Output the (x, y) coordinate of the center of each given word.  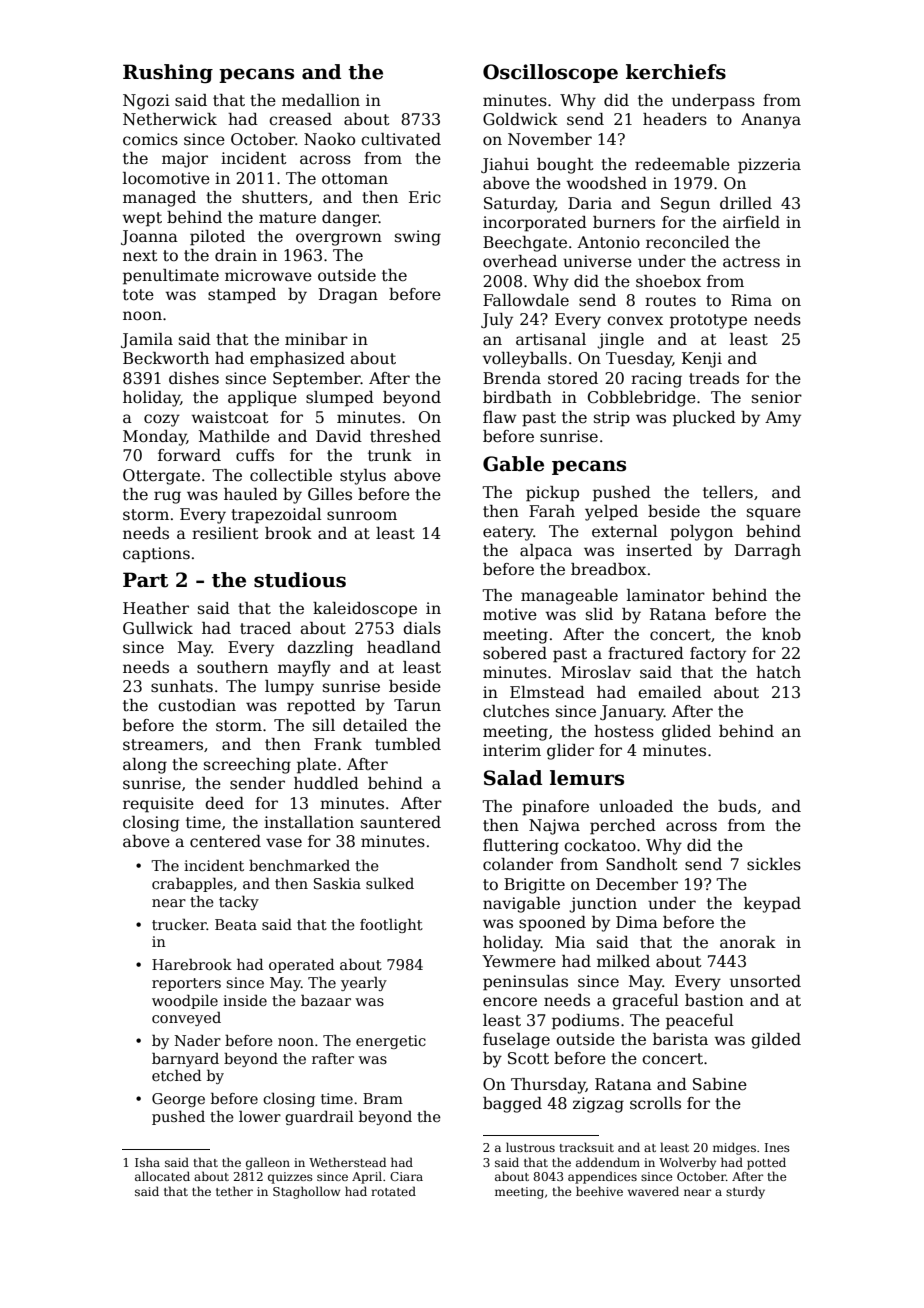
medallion (321, 100)
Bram (383, 1098)
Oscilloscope (550, 73)
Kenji (702, 360)
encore (510, 1002)
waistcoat (230, 417)
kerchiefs (676, 72)
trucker (179, 924)
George (178, 1100)
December (637, 884)
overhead (520, 261)
